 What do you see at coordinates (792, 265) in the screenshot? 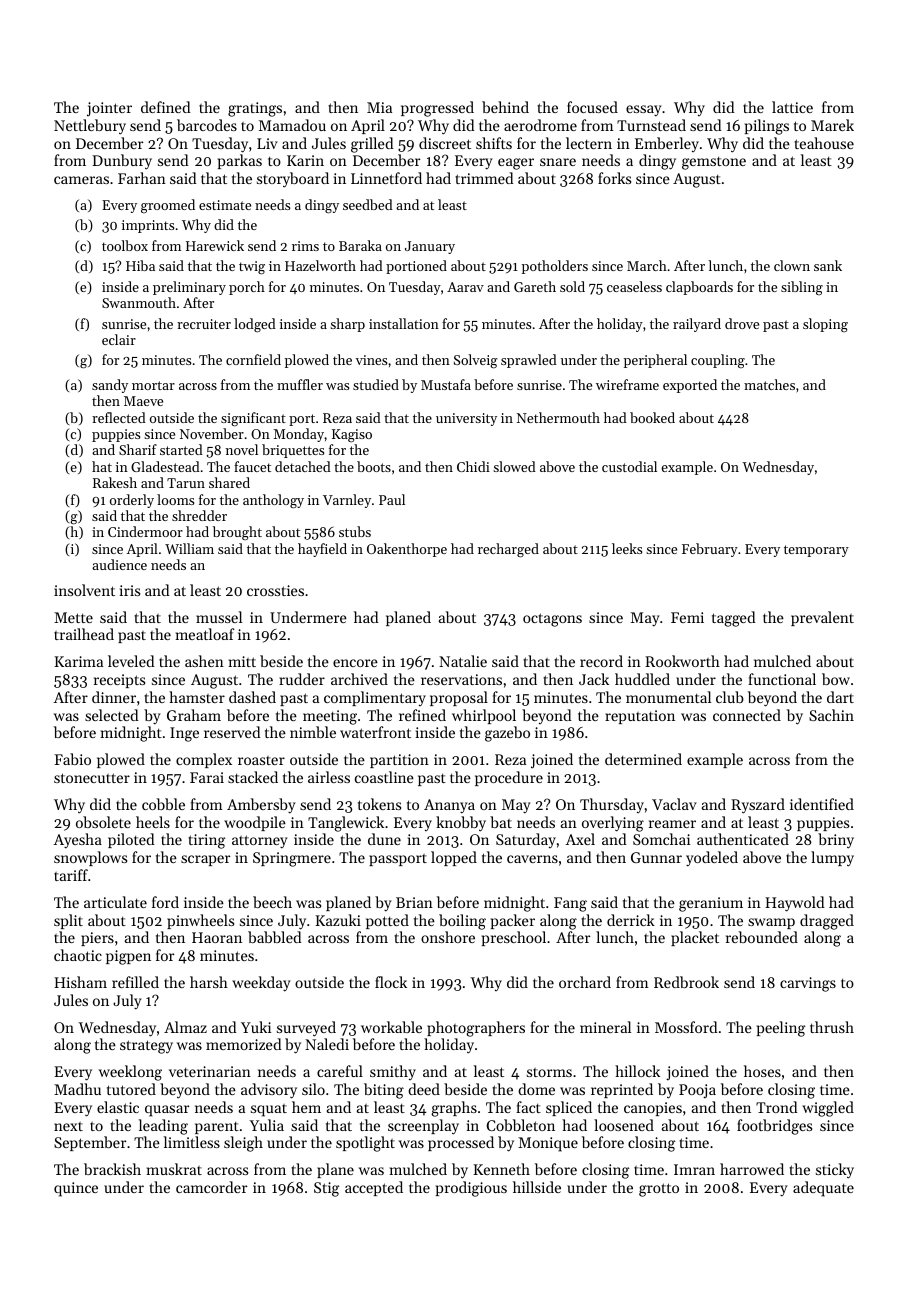
I see `clown` at bounding box center [792, 265].
